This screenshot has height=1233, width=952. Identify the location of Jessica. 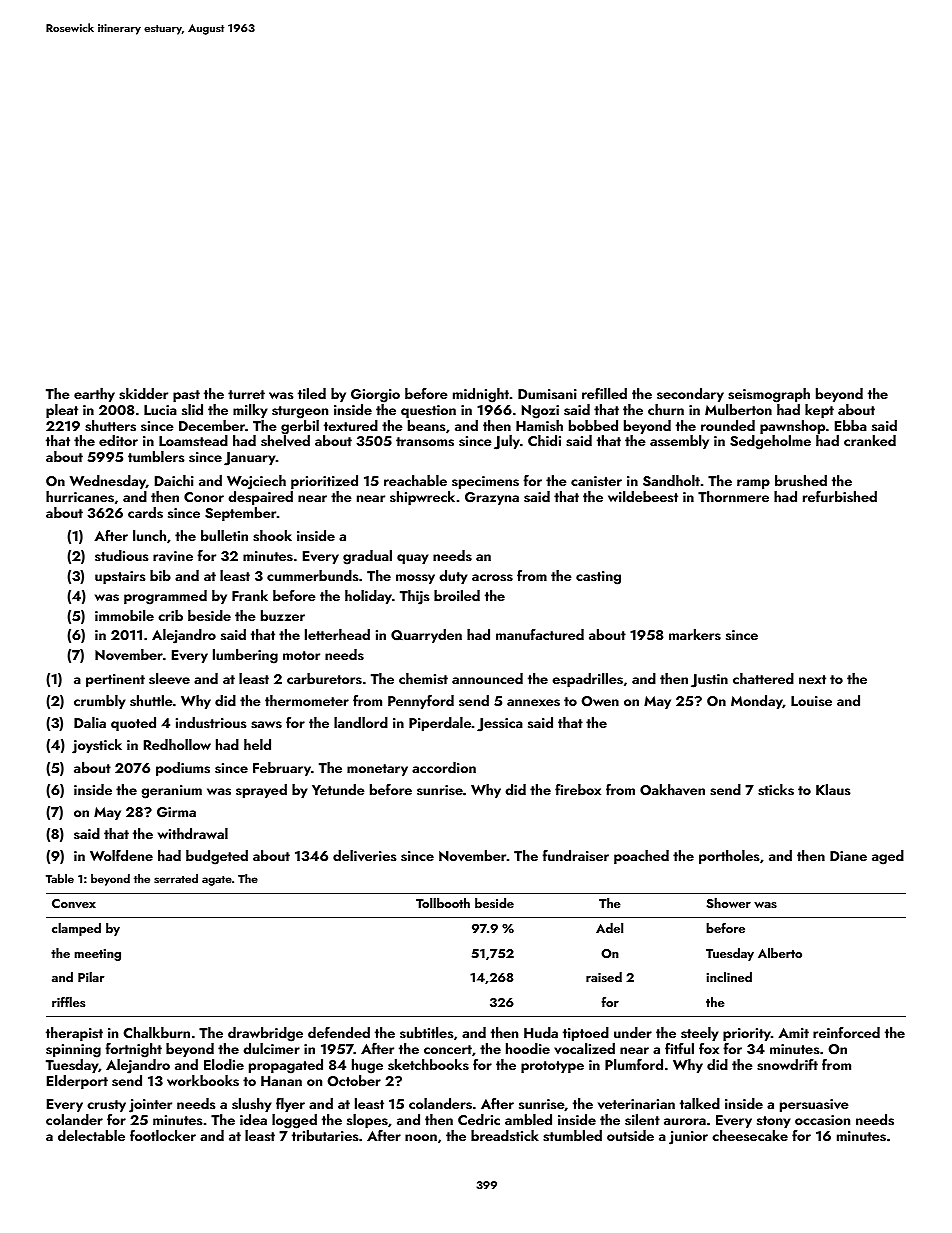
(500, 725).
